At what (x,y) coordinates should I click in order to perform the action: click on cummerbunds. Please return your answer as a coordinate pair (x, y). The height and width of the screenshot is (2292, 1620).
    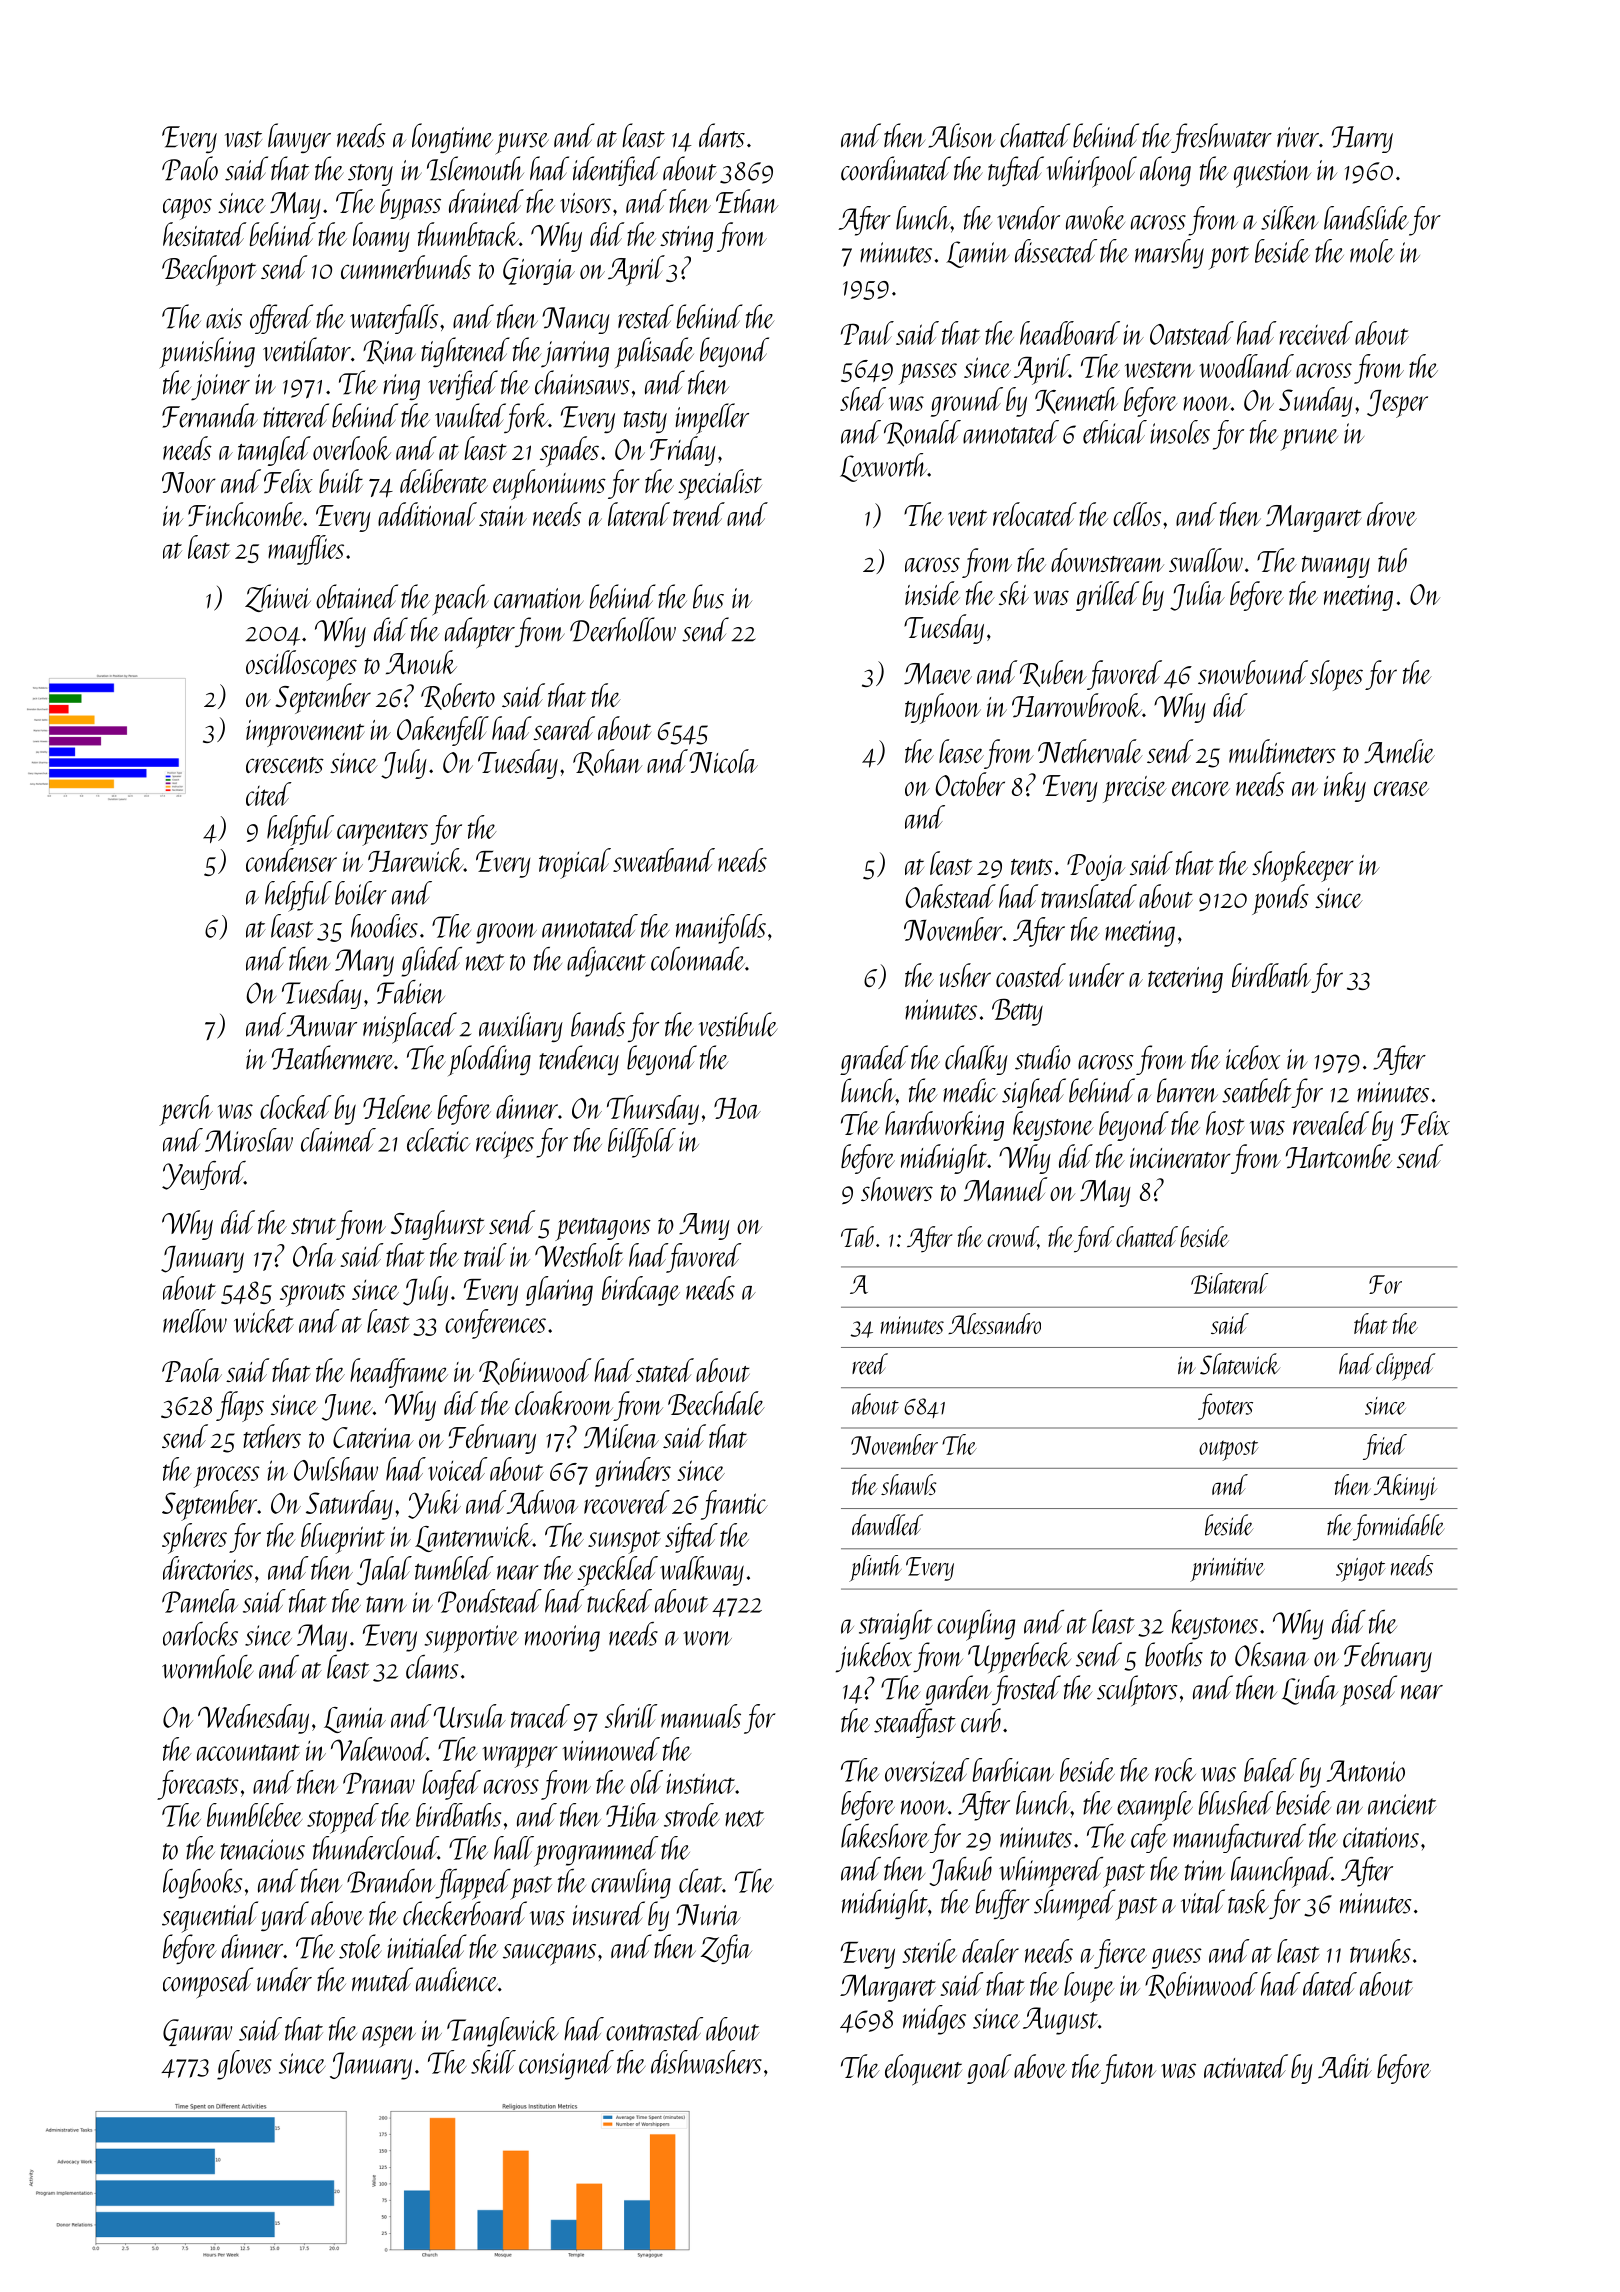
    Looking at the image, I should click on (406, 267).
